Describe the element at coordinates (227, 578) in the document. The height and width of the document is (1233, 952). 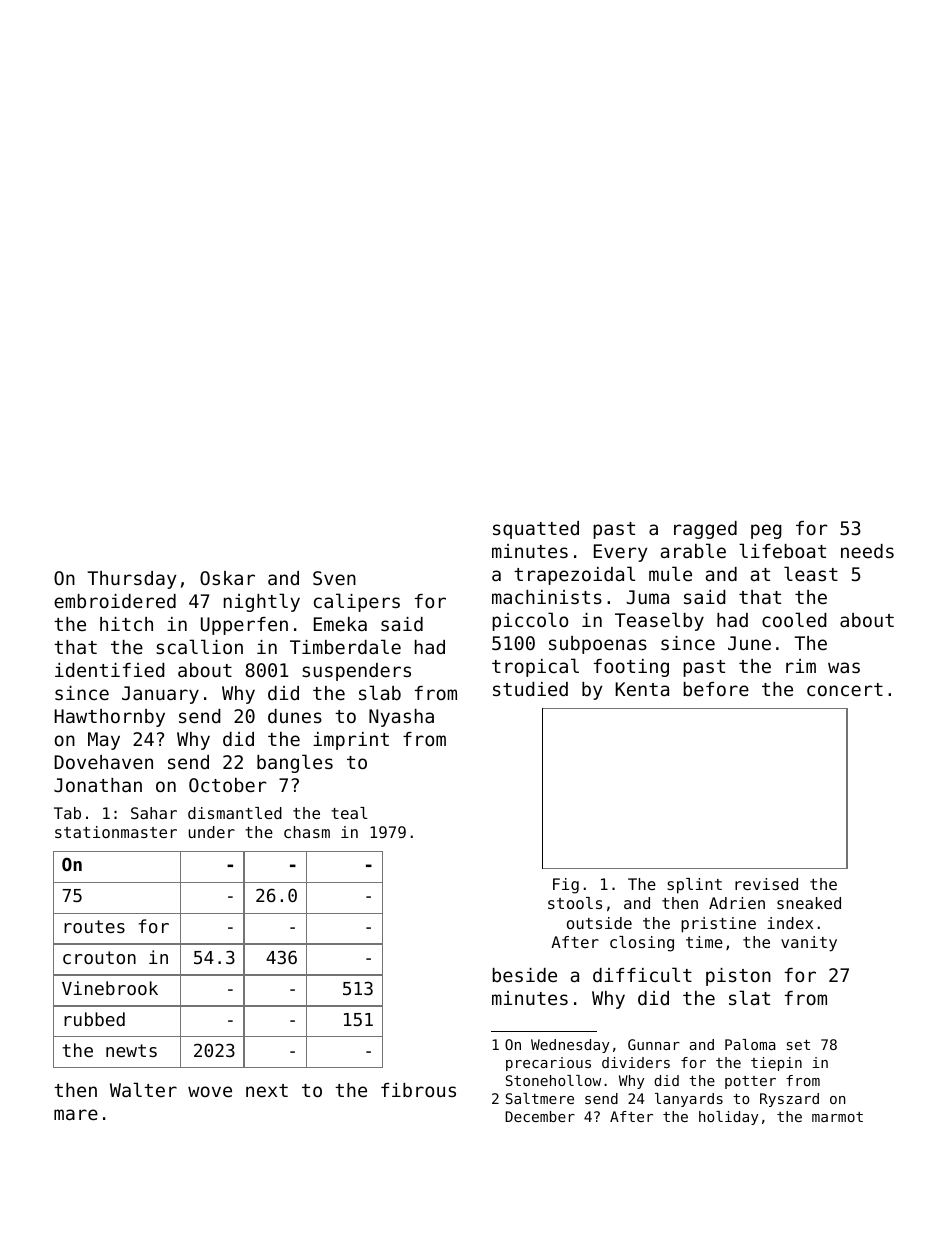
I see `Oskar` at that location.
